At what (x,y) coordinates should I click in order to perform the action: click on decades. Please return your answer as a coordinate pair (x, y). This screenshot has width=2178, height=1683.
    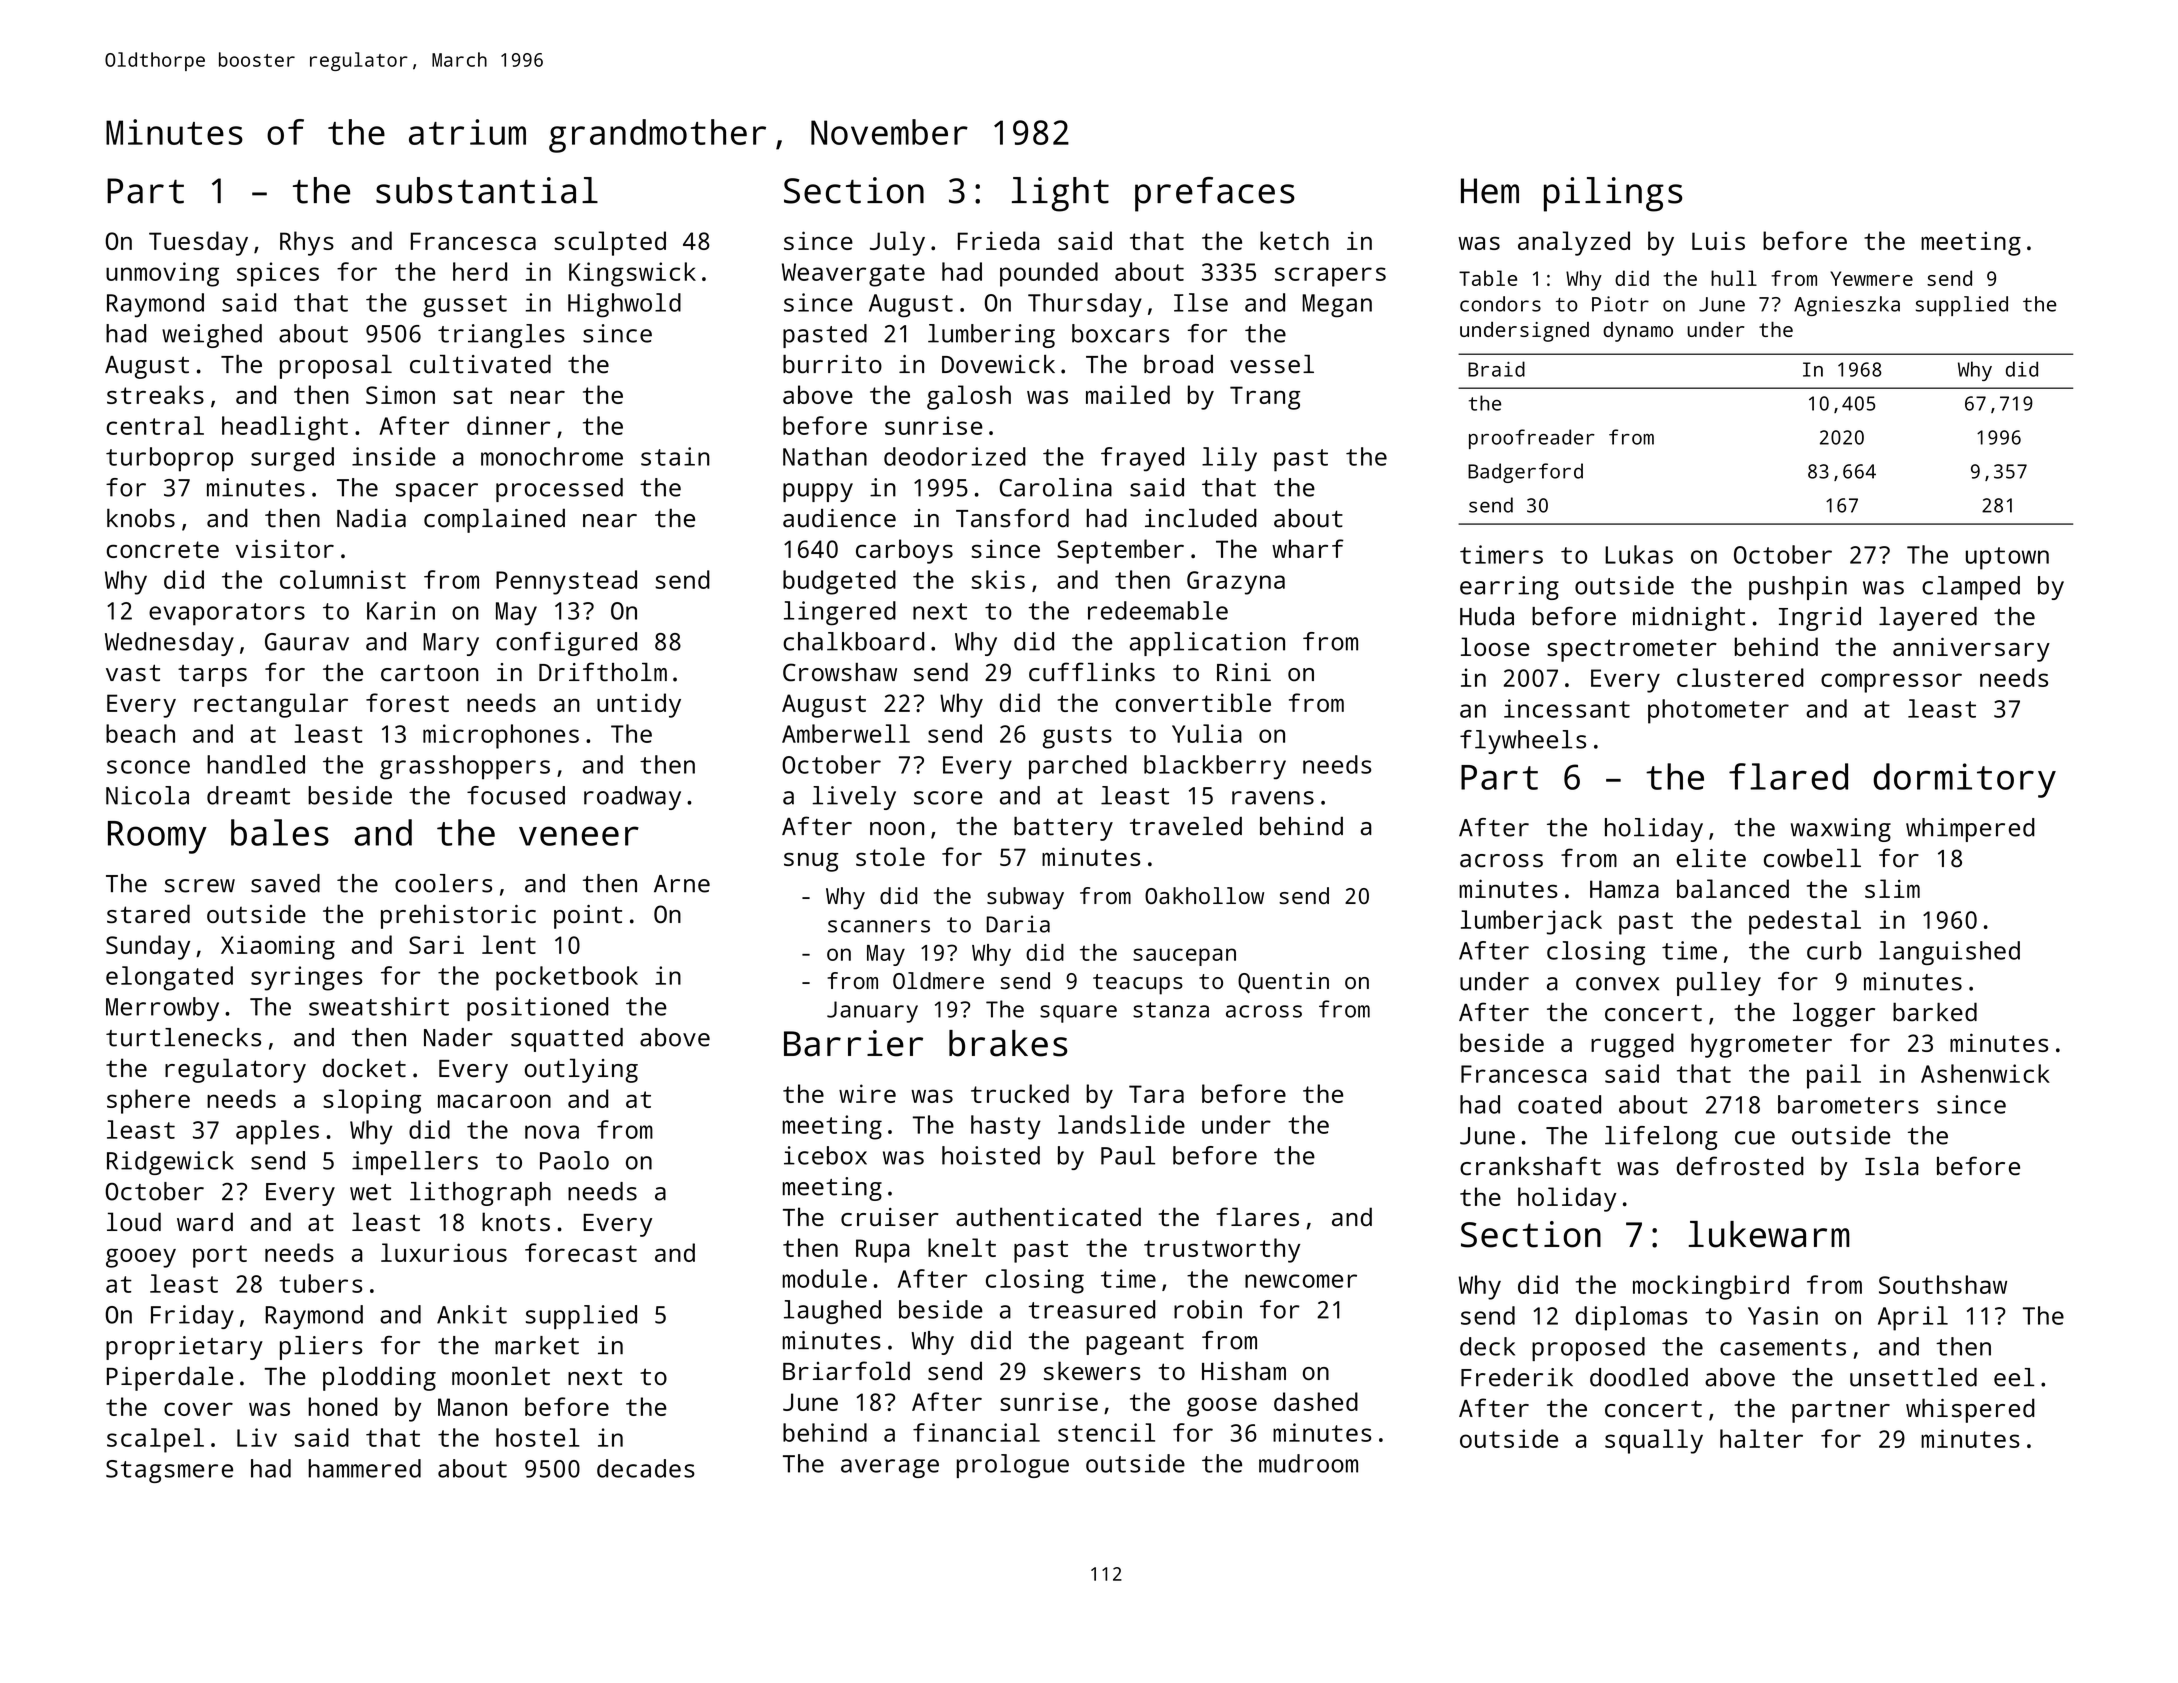
    Looking at the image, I should click on (646, 1468).
